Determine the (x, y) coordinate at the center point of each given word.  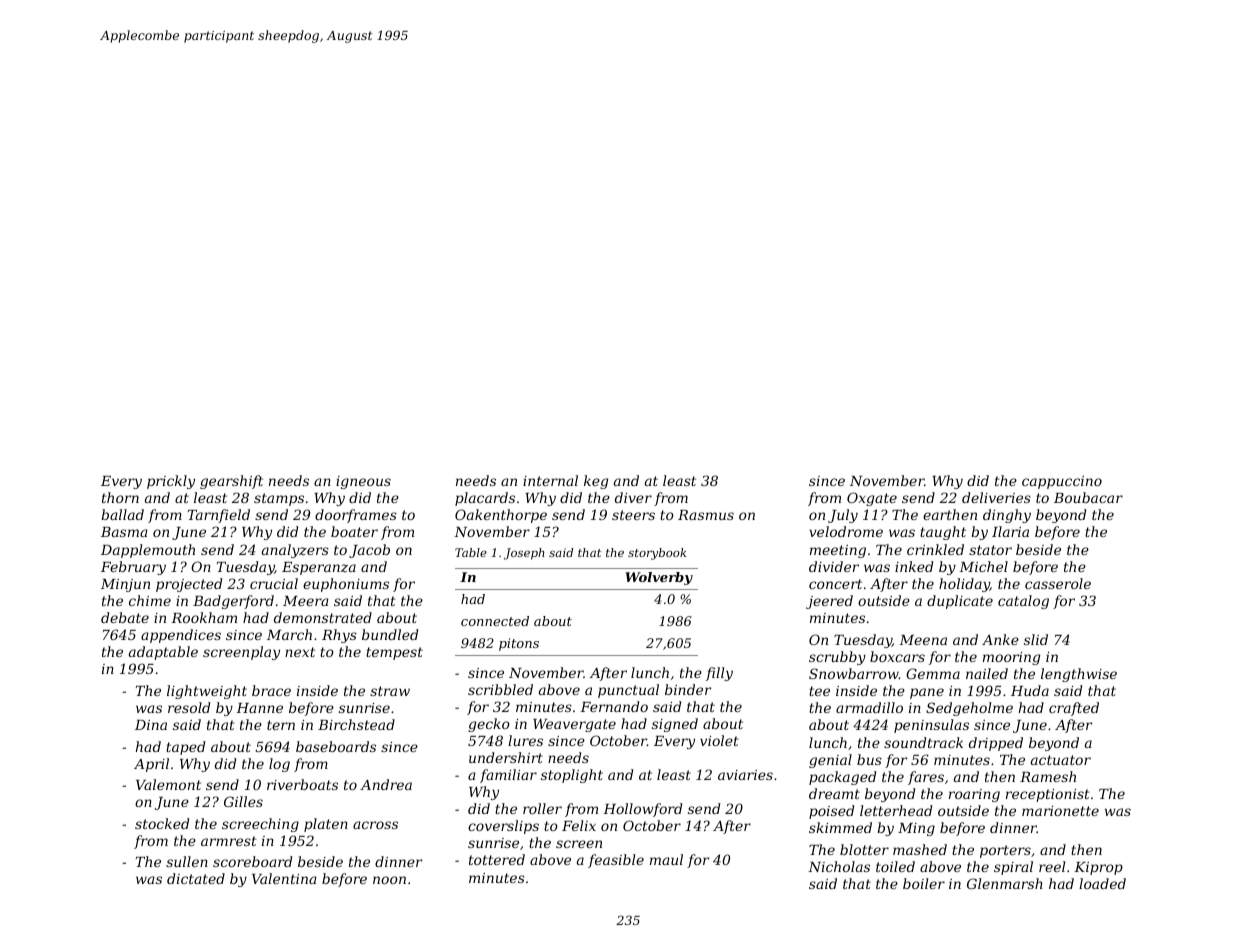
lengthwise (1079, 675)
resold (189, 707)
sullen (187, 861)
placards (485, 499)
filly (719, 674)
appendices (181, 636)
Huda (1030, 690)
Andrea (386, 784)
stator (990, 550)
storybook (657, 554)
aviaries (745, 775)
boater (354, 531)
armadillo (869, 707)
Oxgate (872, 499)
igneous (363, 482)
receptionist (1048, 795)
